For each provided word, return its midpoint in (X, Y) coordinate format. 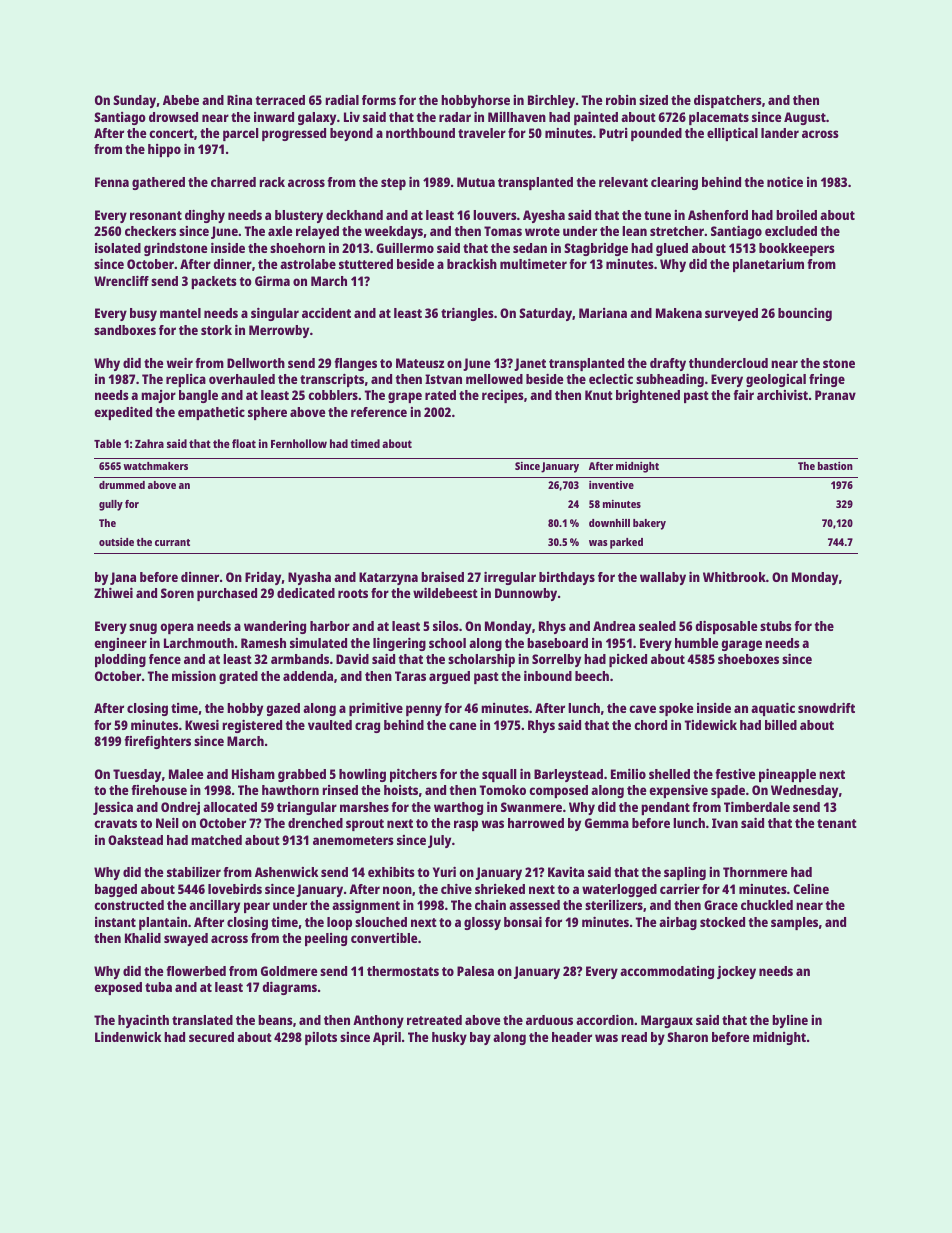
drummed (122, 485)
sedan (530, 248)
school (447, 643)
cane (463, 726)
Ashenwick (286, 872)
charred (233, 182)
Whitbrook (734, 577)
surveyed (731, 314)
